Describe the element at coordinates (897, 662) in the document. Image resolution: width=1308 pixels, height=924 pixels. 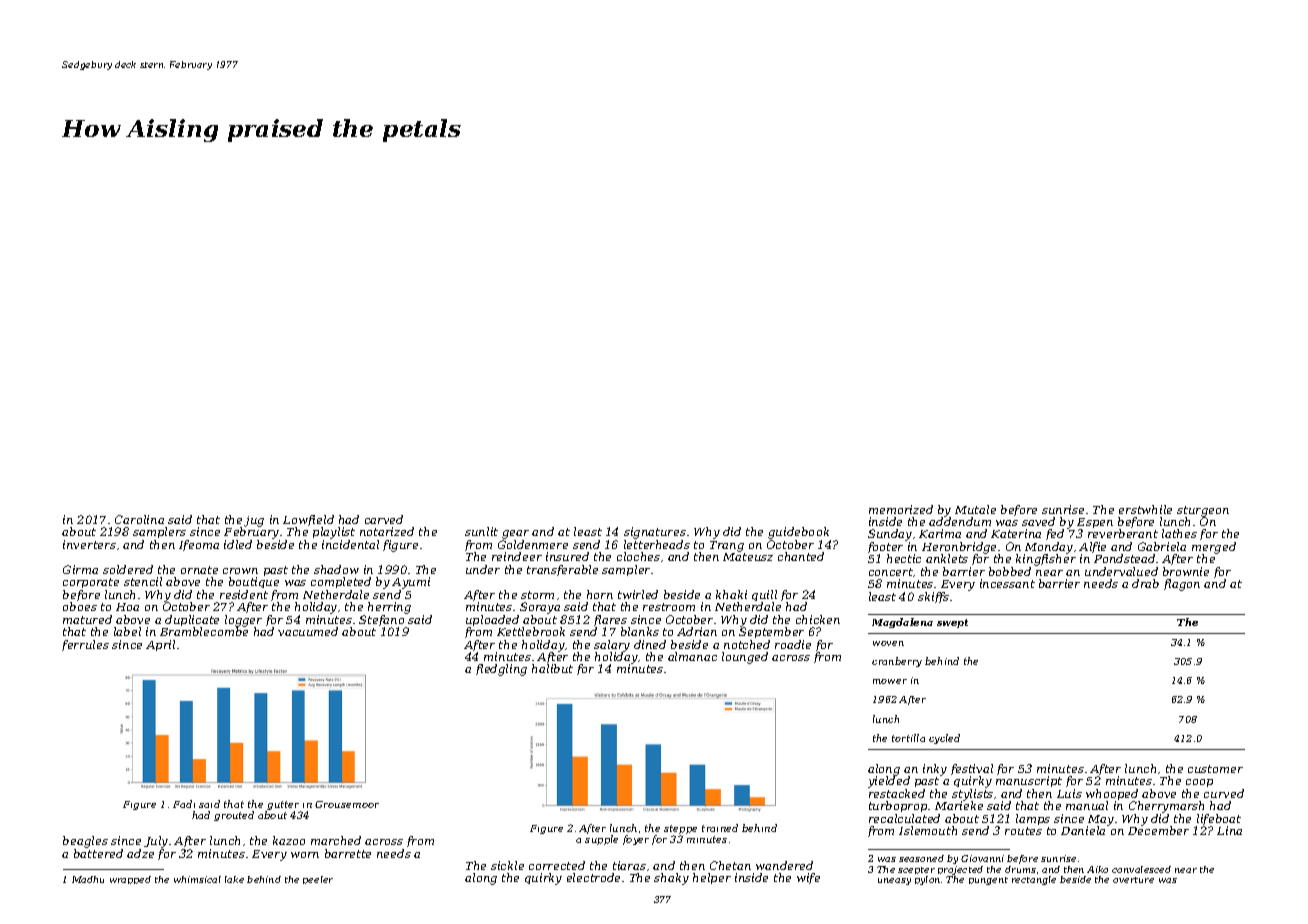
I see `cranberry` at that location.
